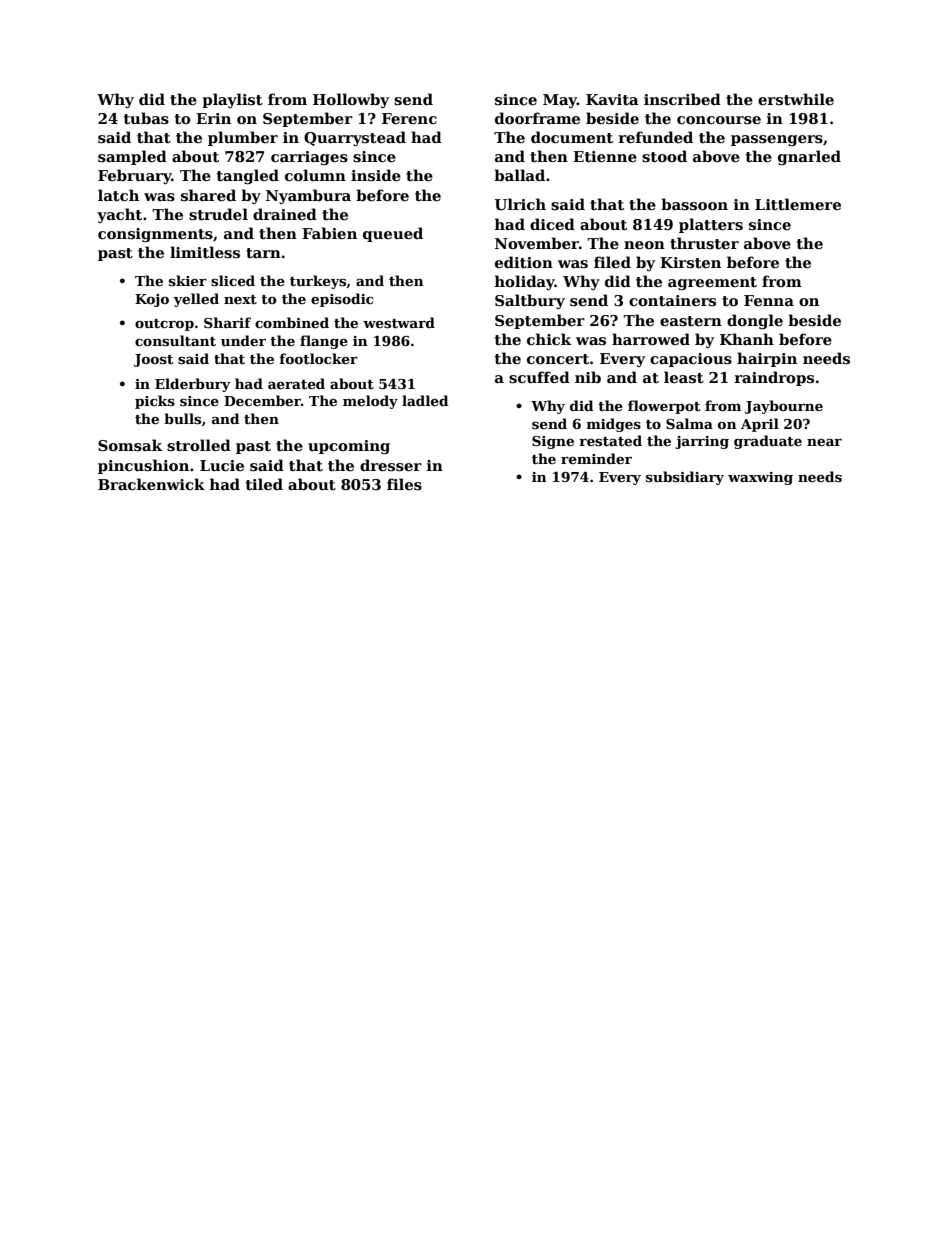 The image size is (952, 1233). What do you see at coordinates (349, 447) in the screenshot?
I see `upcoming` at bounding box center [349, 447].
